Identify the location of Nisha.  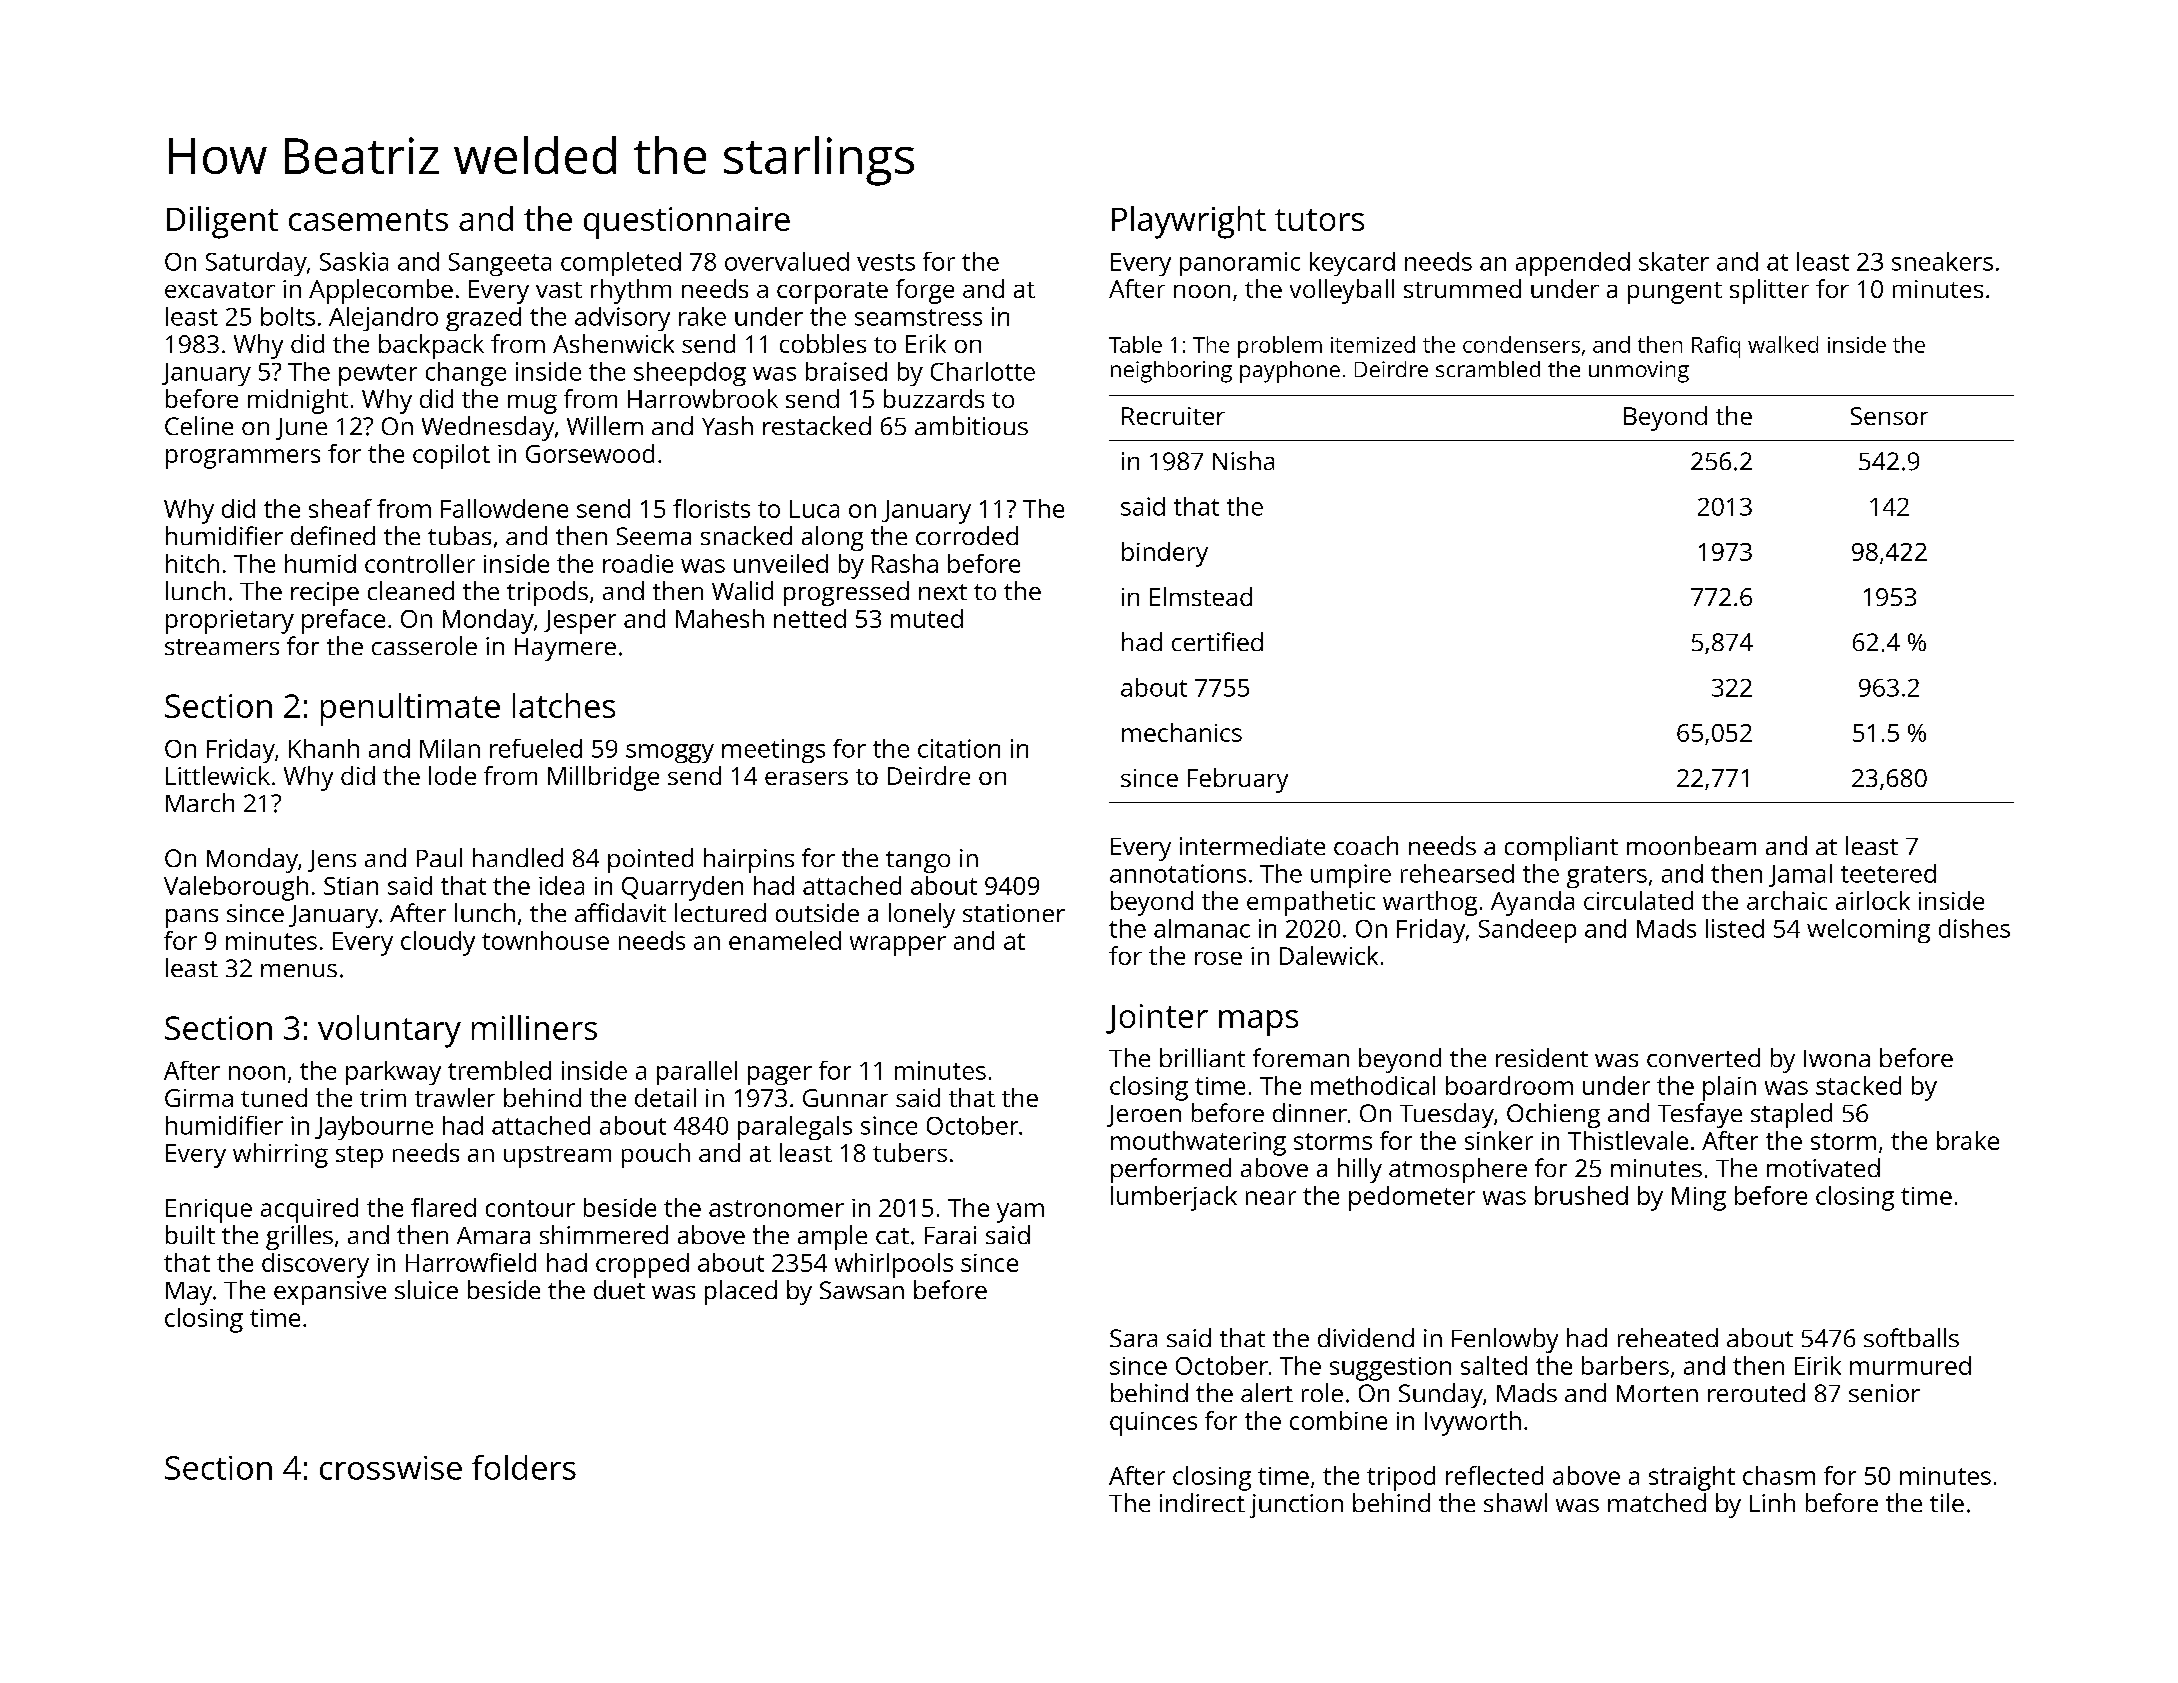
(1243, 460).
